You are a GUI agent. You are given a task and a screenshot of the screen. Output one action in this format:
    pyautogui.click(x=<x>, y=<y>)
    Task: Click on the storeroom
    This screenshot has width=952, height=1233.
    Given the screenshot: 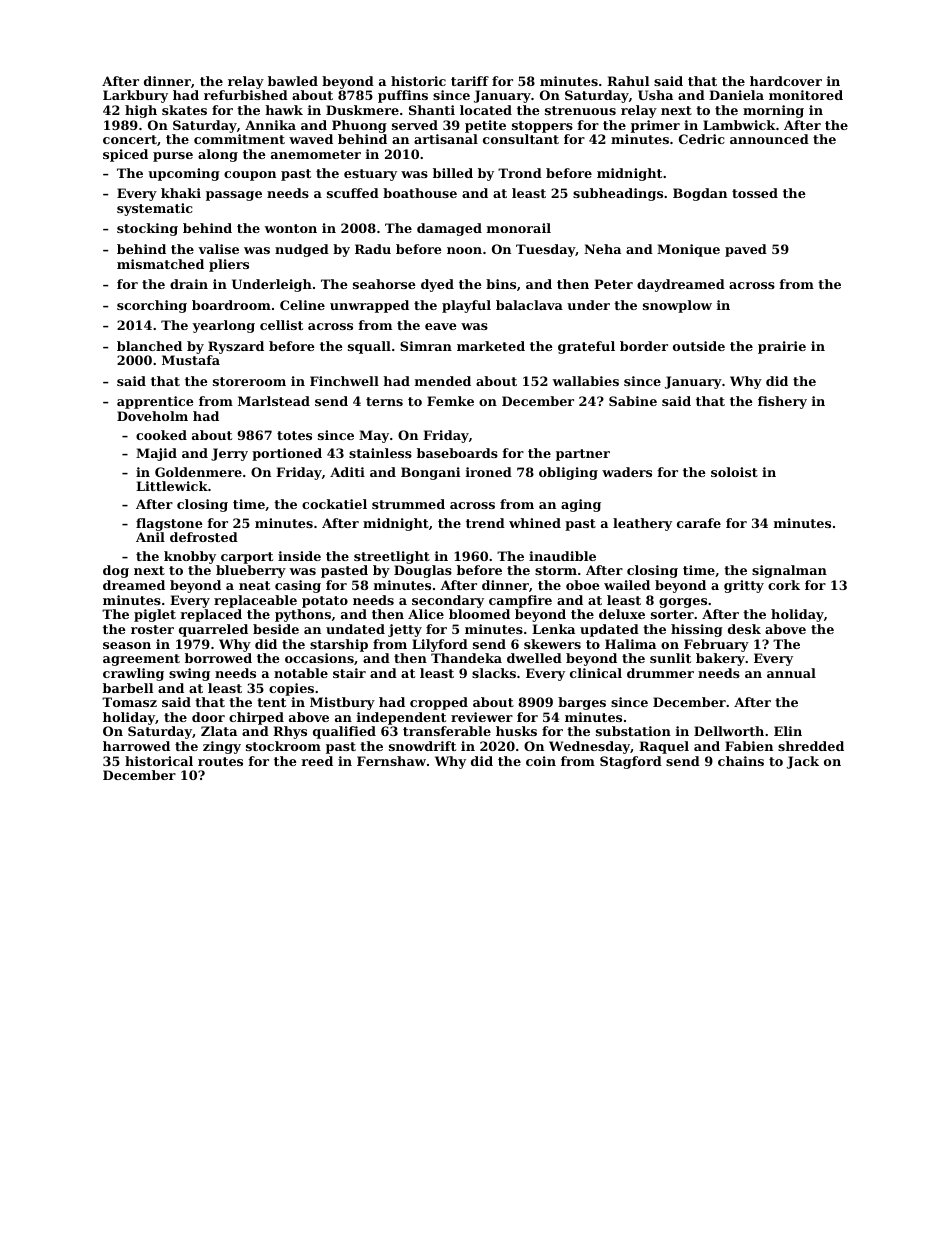 What is the action you would take?
    pyautogui.click(x=249, y=381)
